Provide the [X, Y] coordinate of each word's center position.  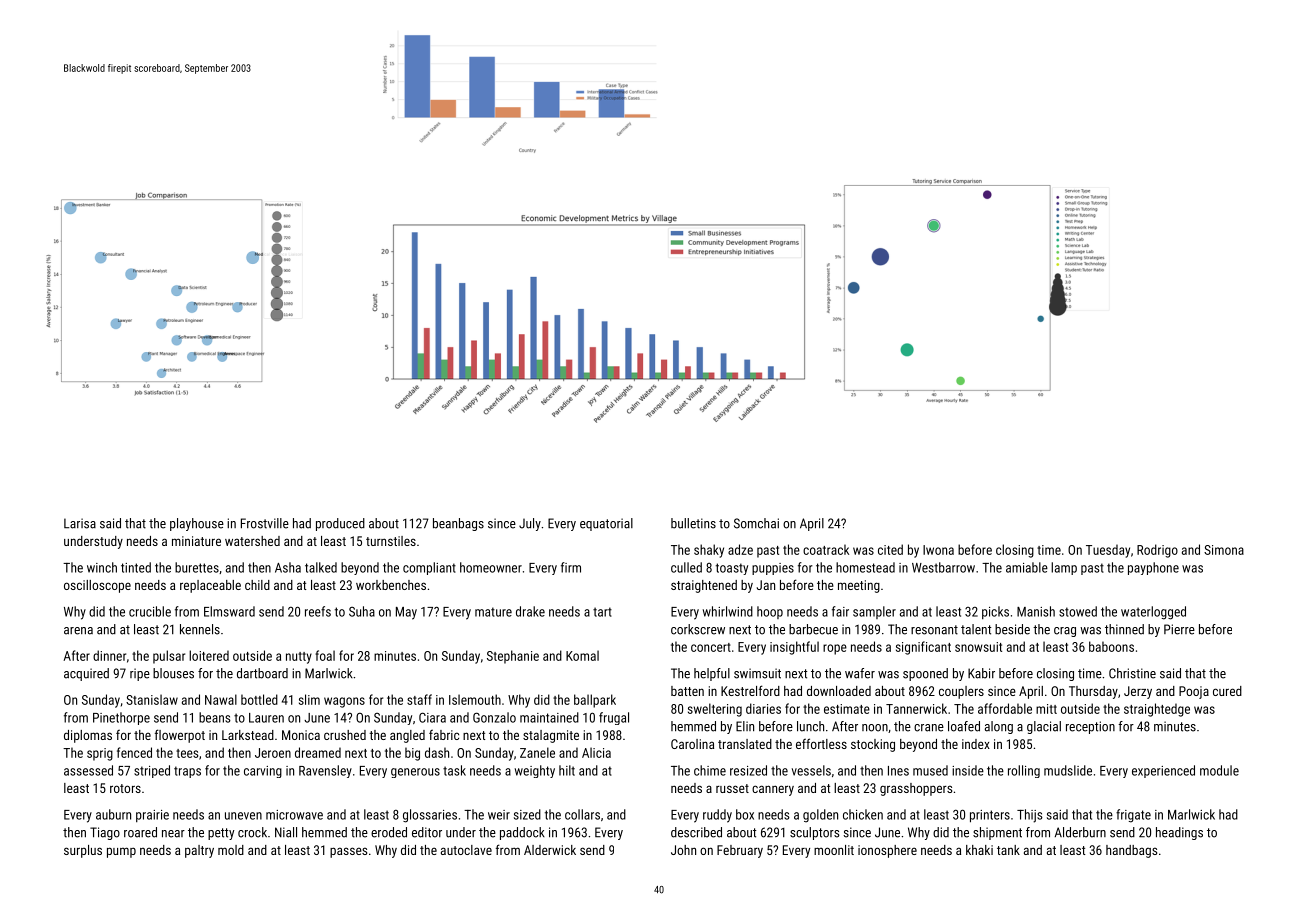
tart [602, 612]
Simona [1224, 550]
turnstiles [391, 541]
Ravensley [325, 771]
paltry [199, 851]
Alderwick [550, 850]
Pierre [1179, 629]
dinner [109, 655]
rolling [1024, 771]
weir [499, 815]
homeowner [491, 567]
